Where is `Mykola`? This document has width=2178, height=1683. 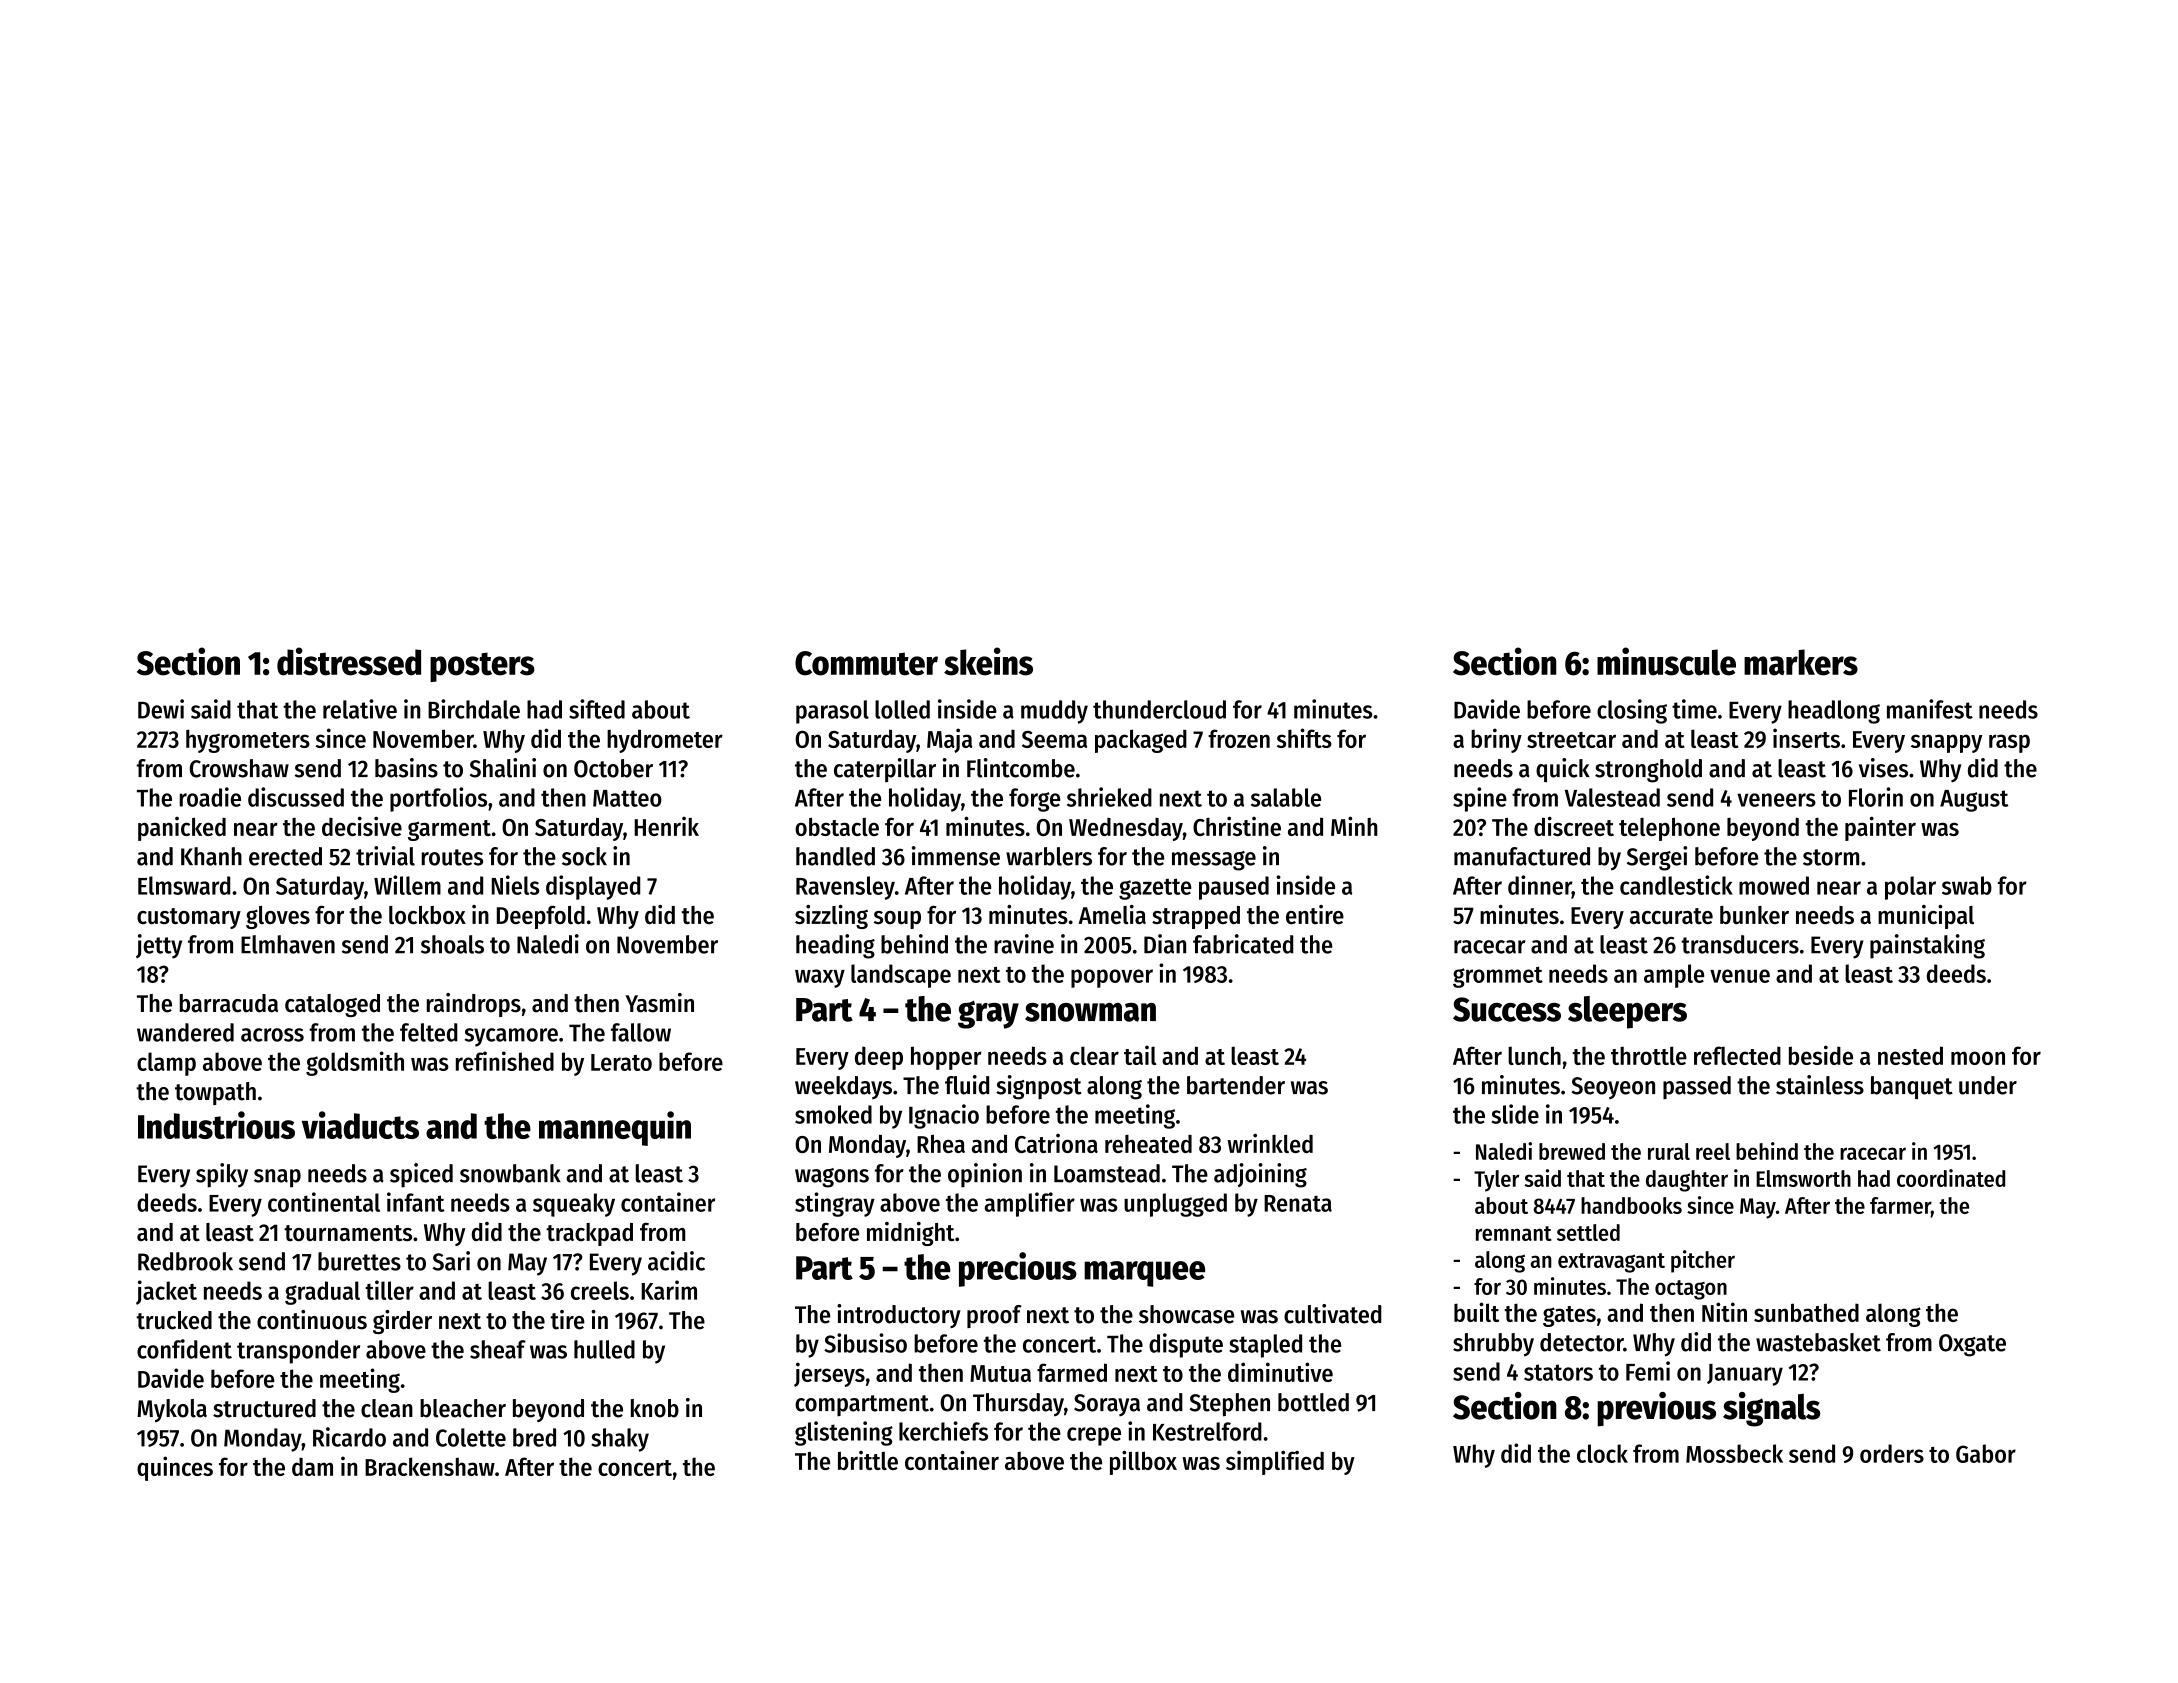 Mykola is located at coordinates (172, 1410).
